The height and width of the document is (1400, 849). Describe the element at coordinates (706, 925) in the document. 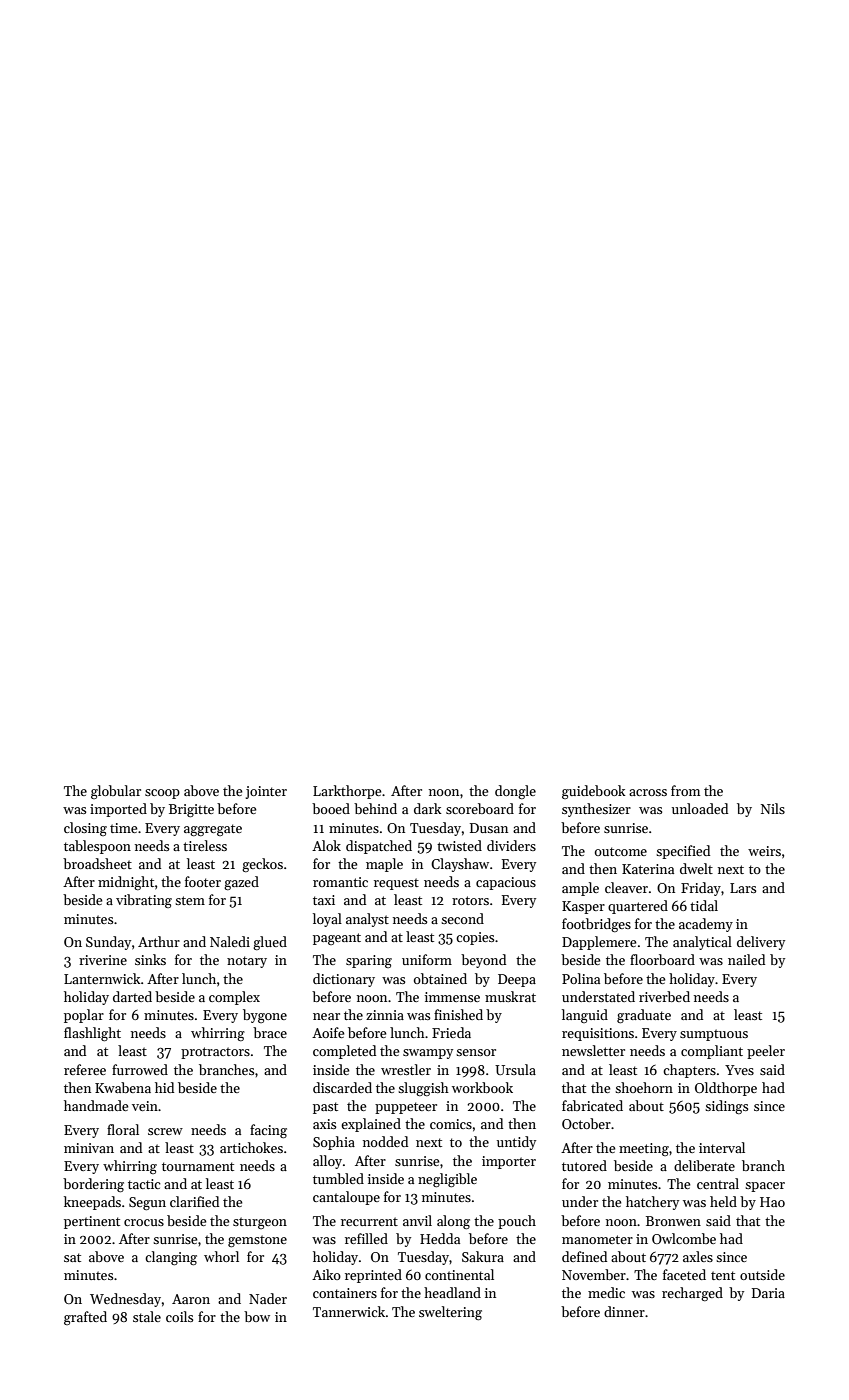

I see `academy` at that location.
